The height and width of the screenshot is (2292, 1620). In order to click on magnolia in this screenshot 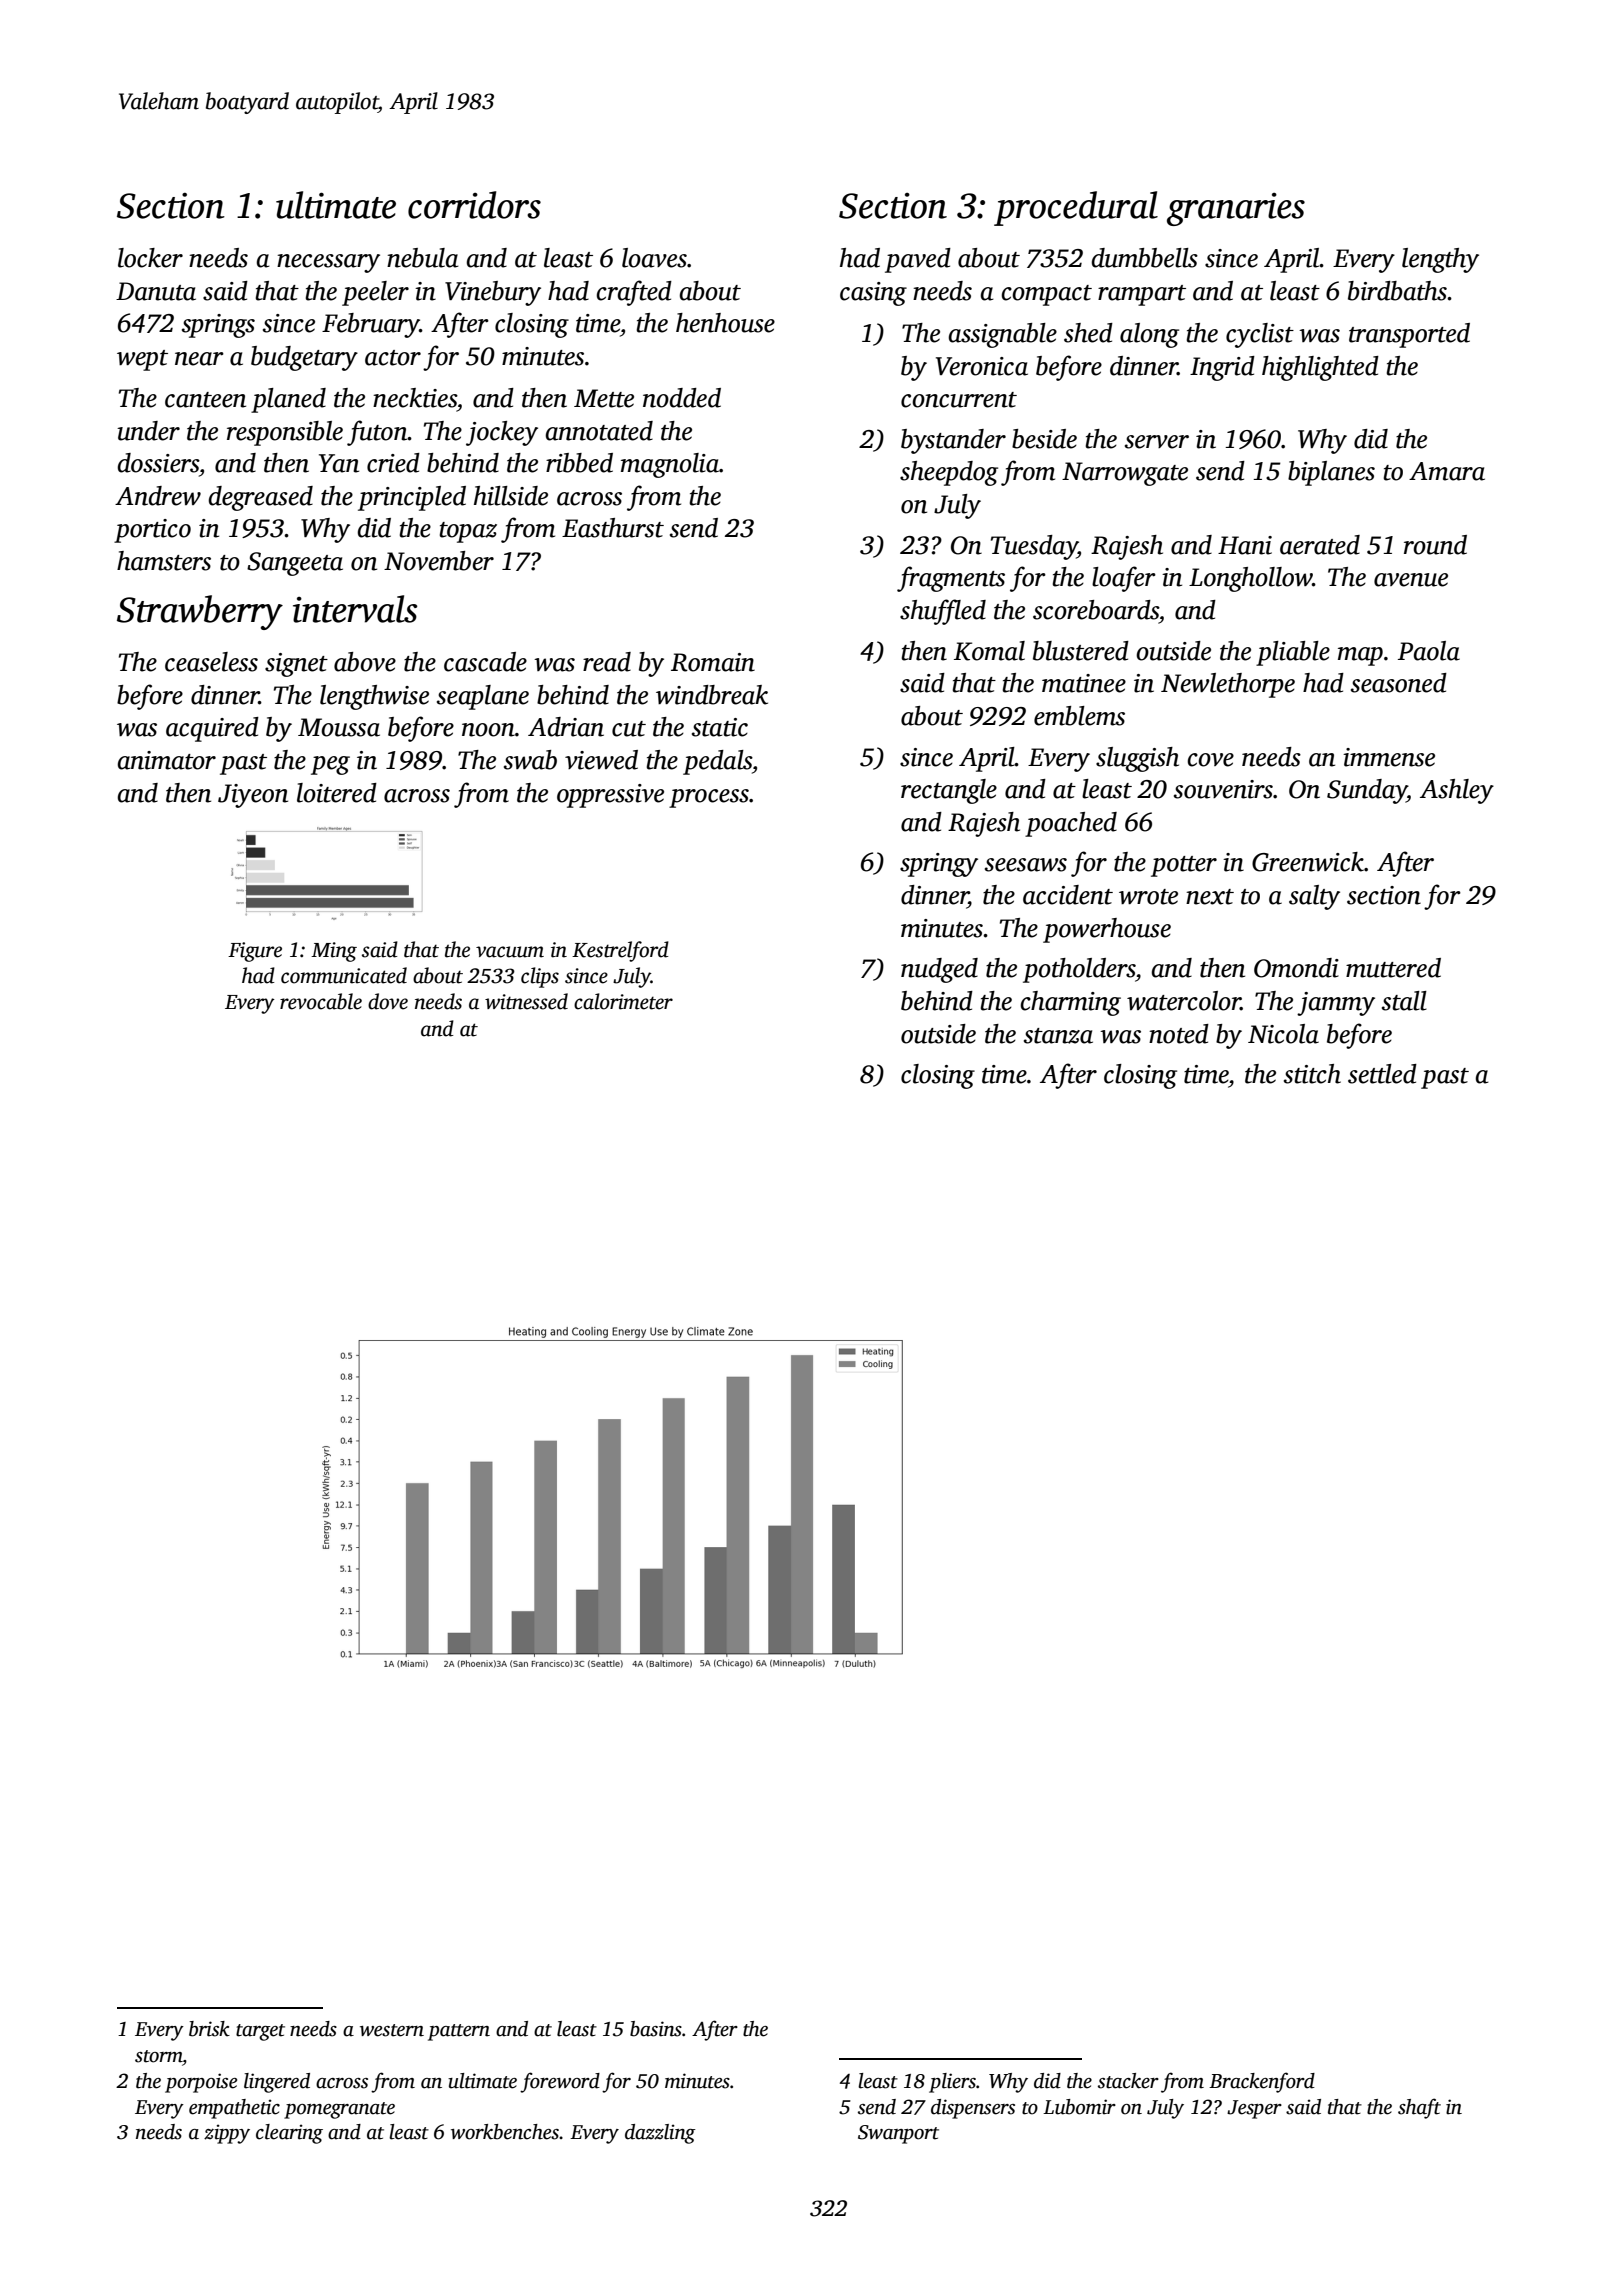, I will do `click(670, 465)`.
